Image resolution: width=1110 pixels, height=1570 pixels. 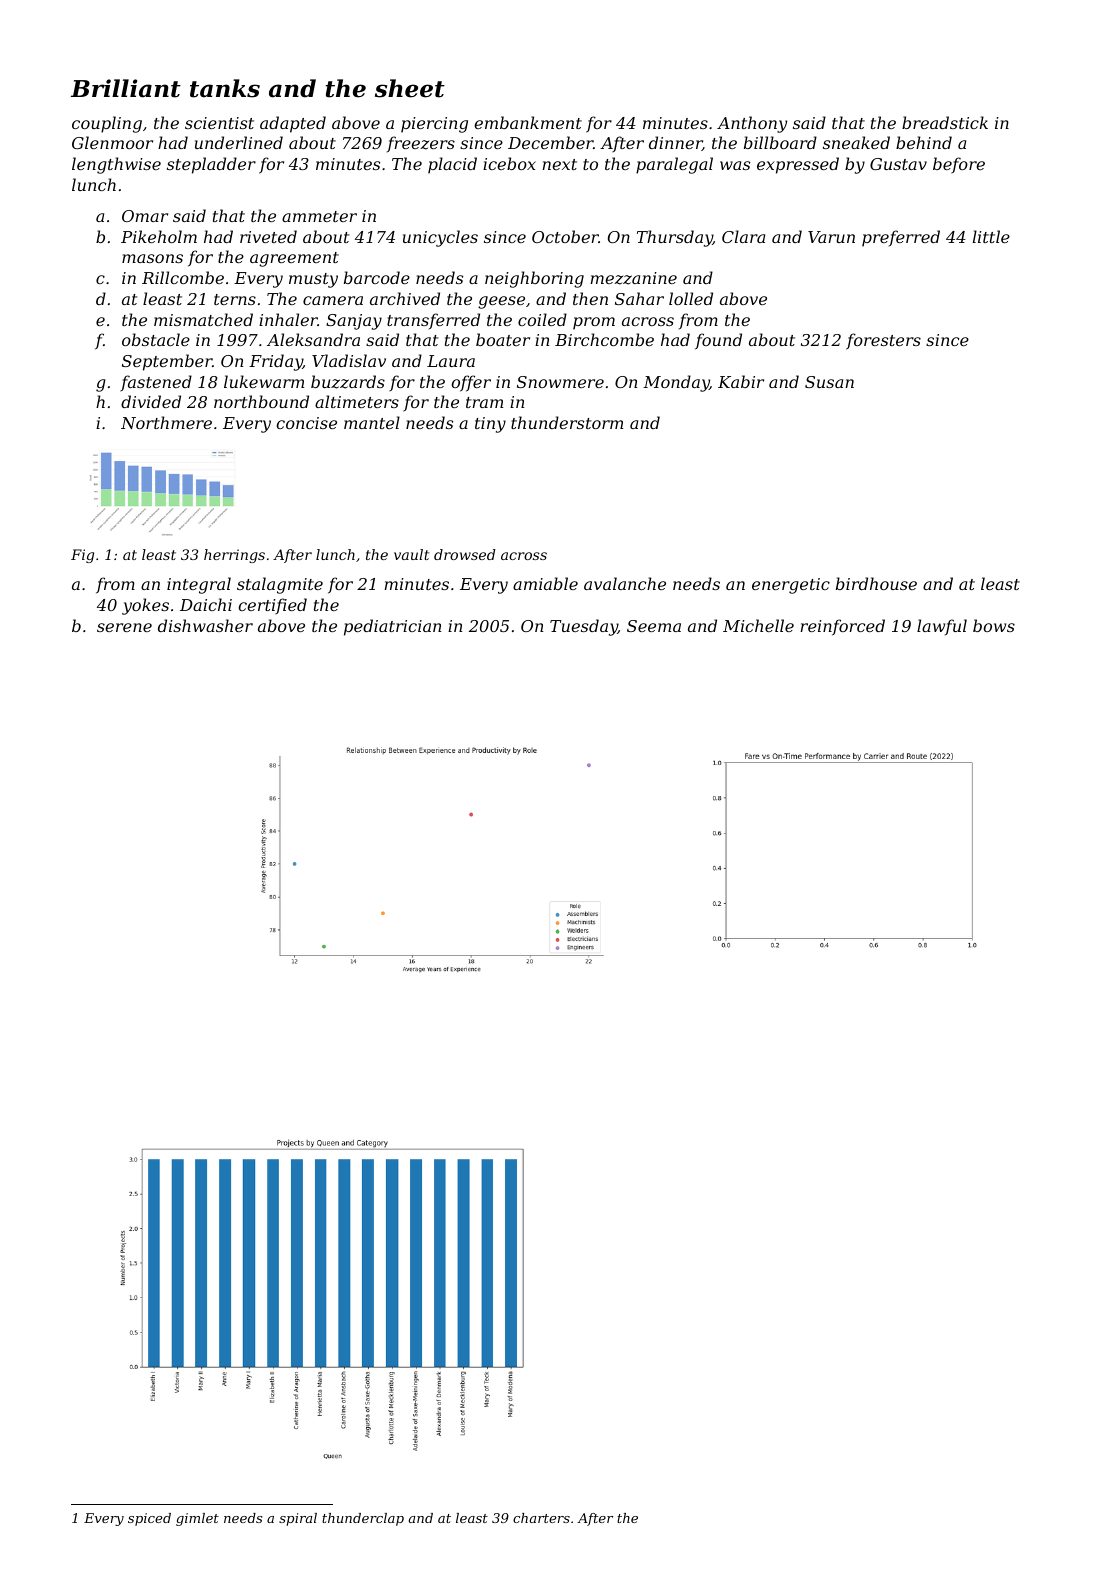 What do you see at coordinates (149, 1519) in the document?
I see `spiced` at bounding box center [149, 1519].
